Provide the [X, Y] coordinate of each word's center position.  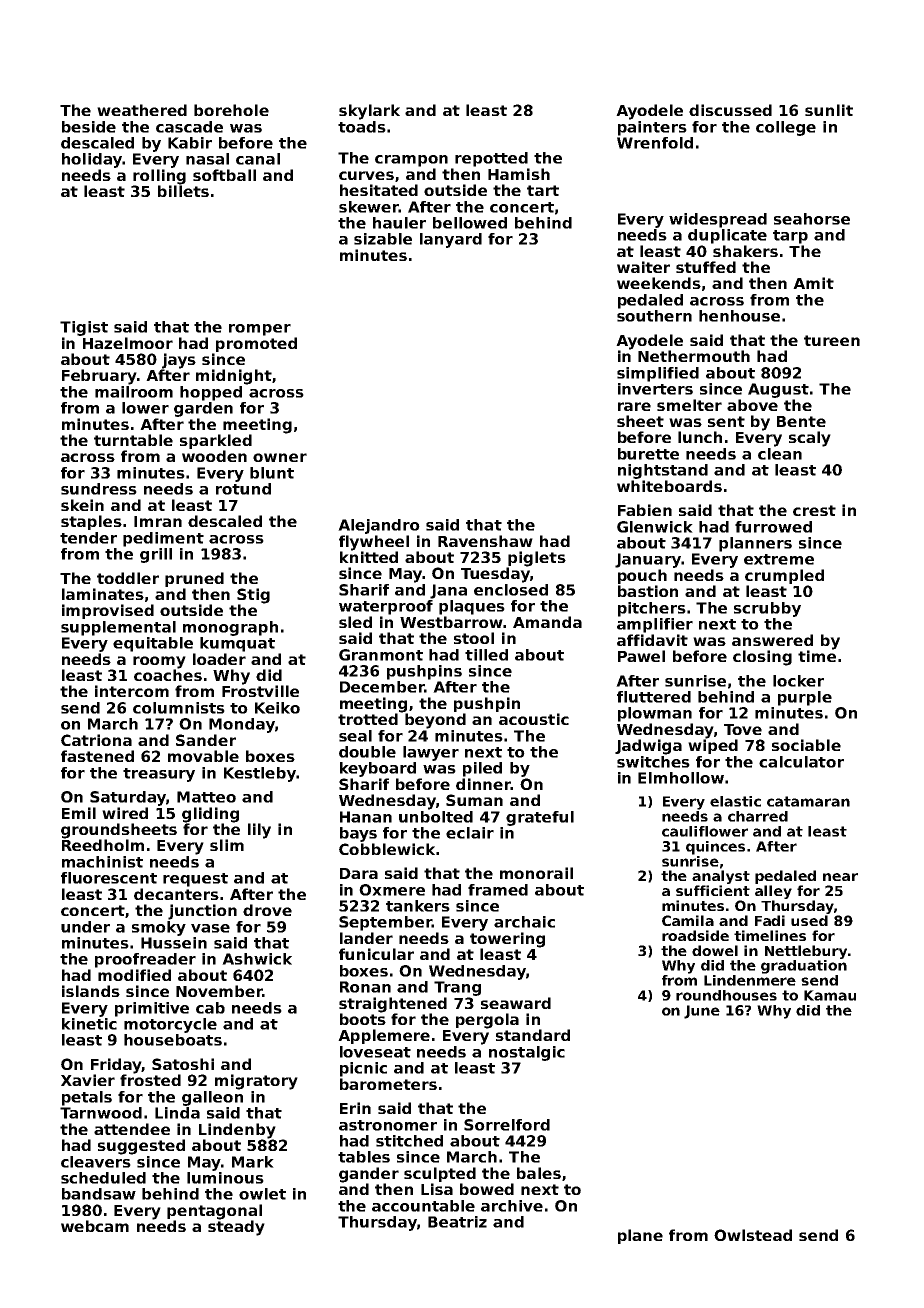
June [702, 1012]
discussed [730, 110]
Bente [801, 421]
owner [280, 457]
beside [89, 127]
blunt [272, 473]
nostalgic [527, 1053]
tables [364, 1157]
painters [652, 128]
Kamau [830, 995]
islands [91, 991]
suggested [141, 1147]
